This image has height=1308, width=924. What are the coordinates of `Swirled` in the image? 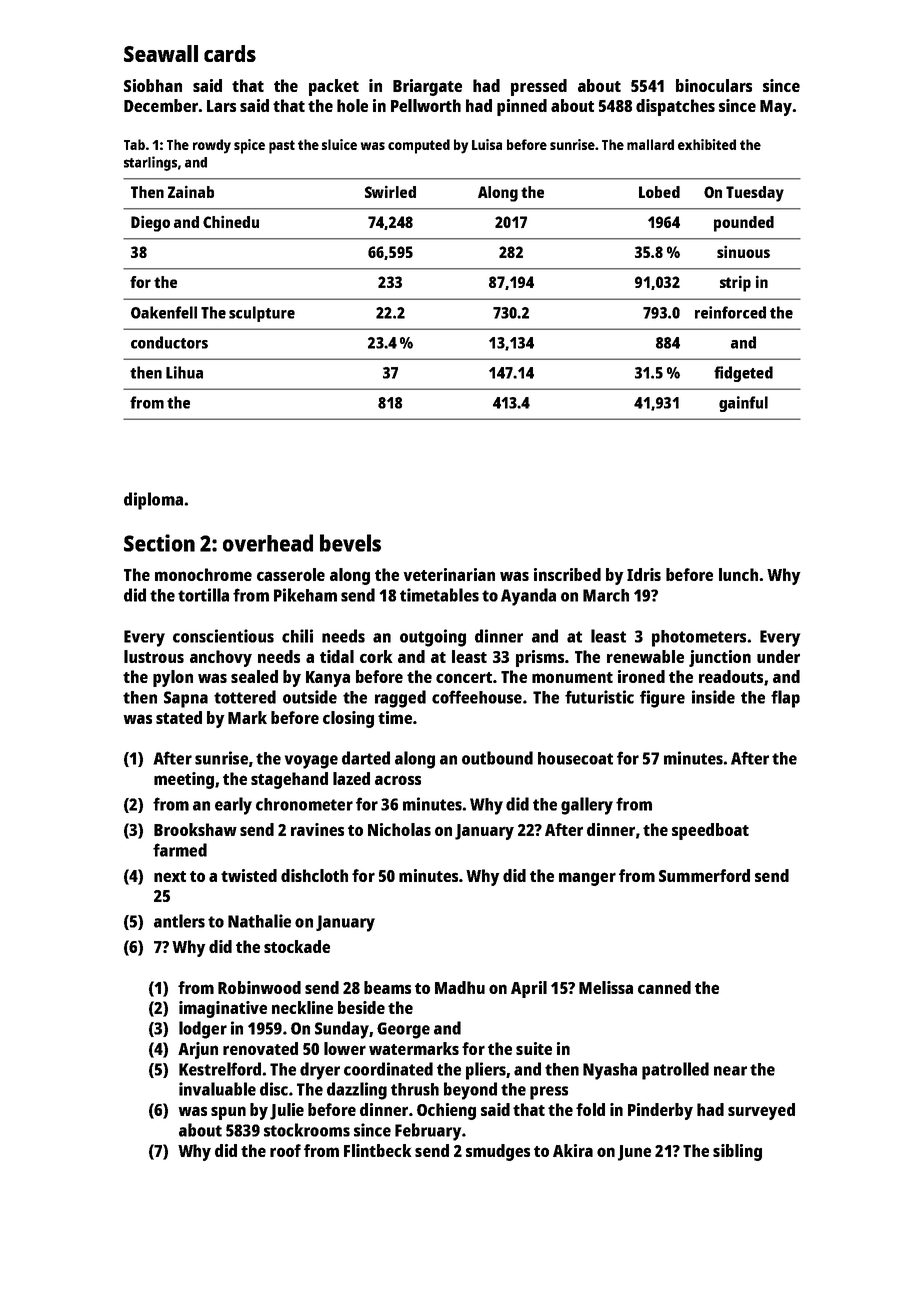 It's located at (390, 191).
